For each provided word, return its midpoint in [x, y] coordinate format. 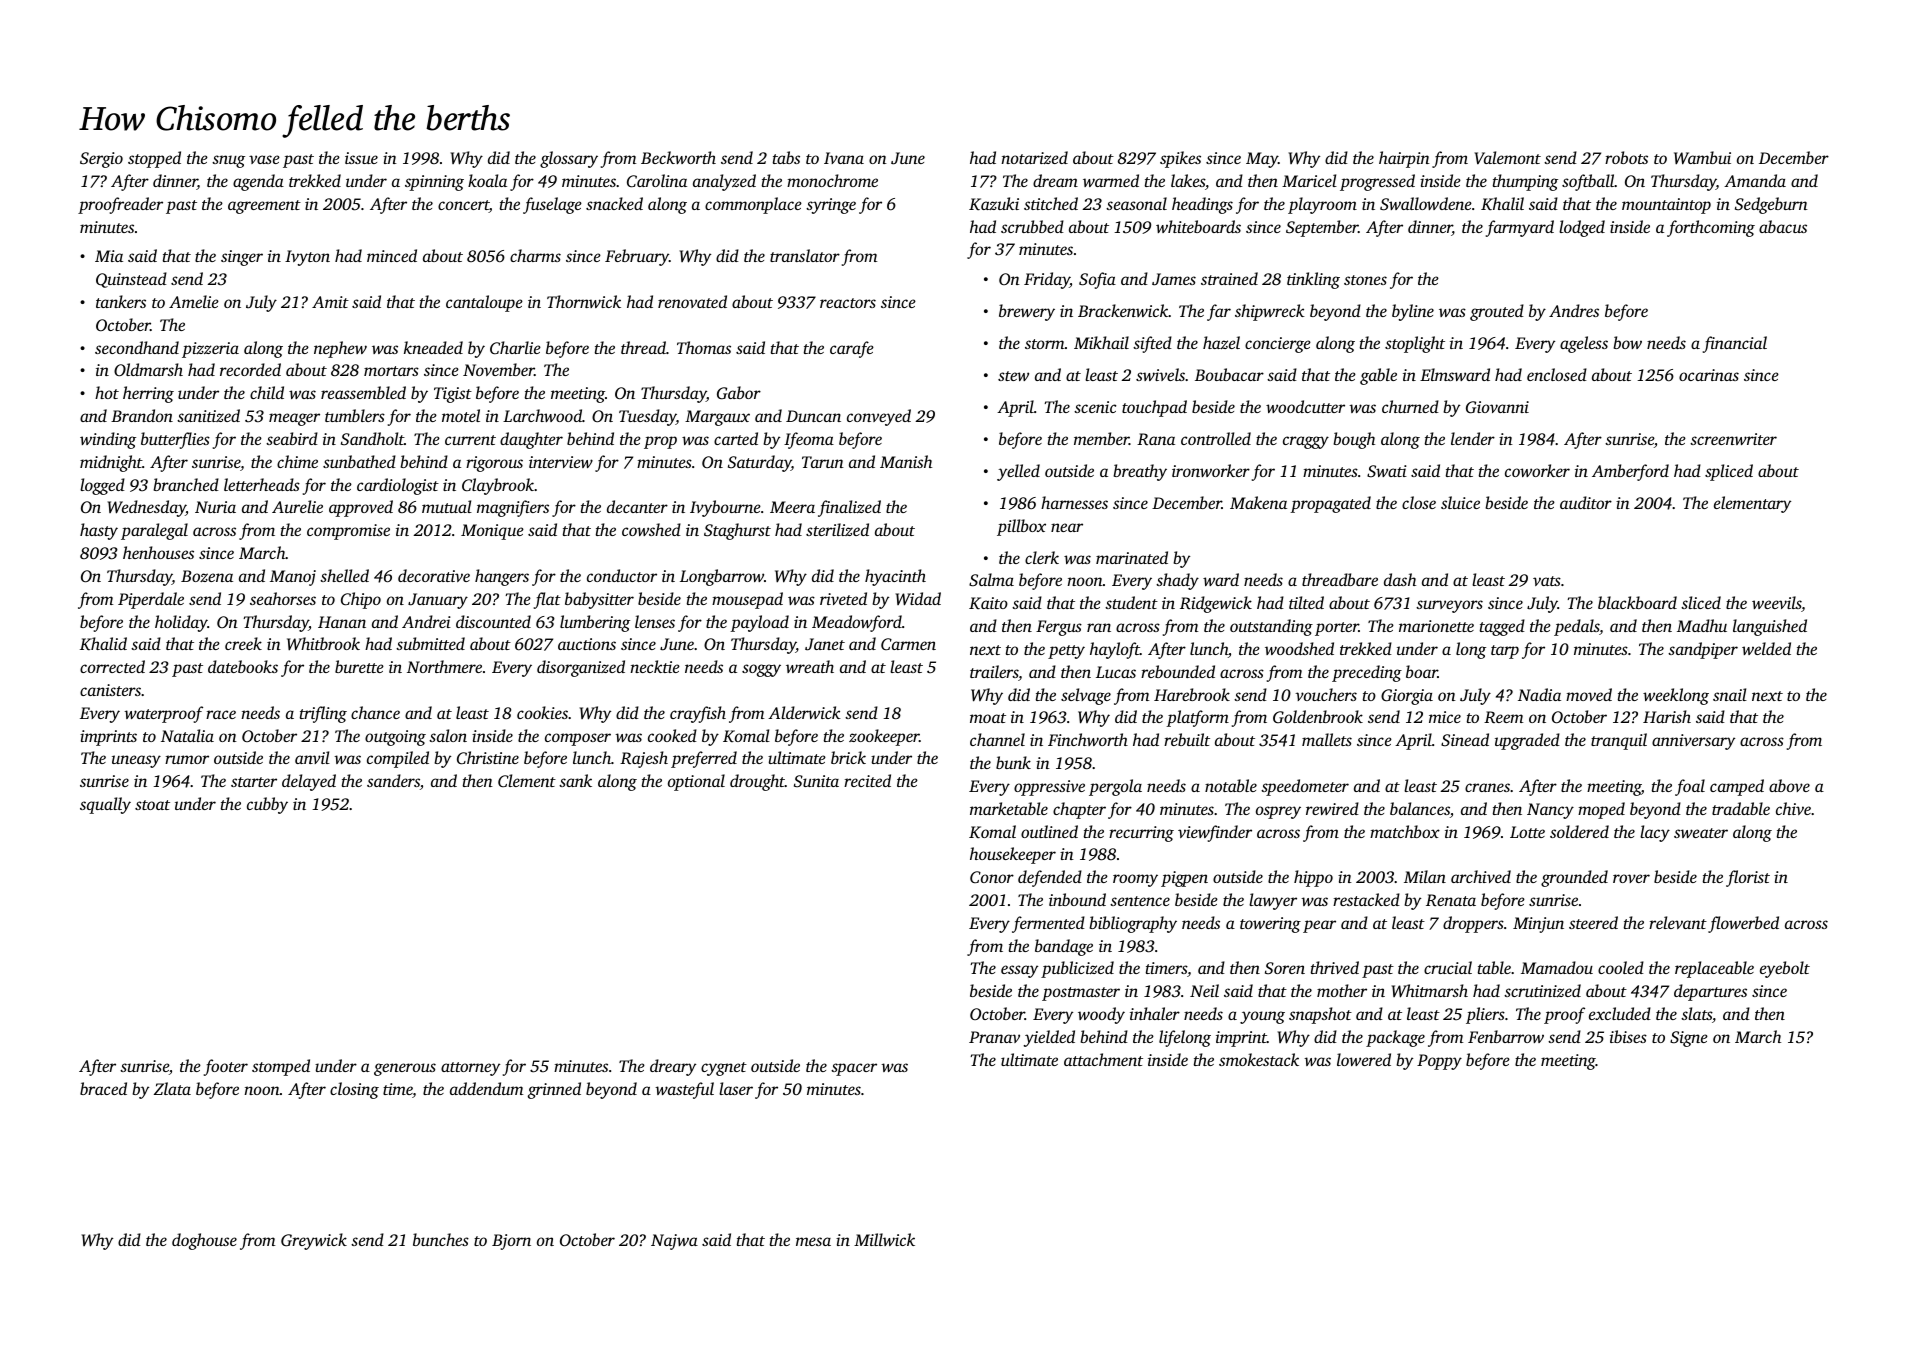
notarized [1034, 157]
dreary [673, 1067]
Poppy [1439, 1062]
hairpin [1404, 159]
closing [354, 1090]
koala [487, 180]
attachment [1103, 1059]
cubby [267, 805]
